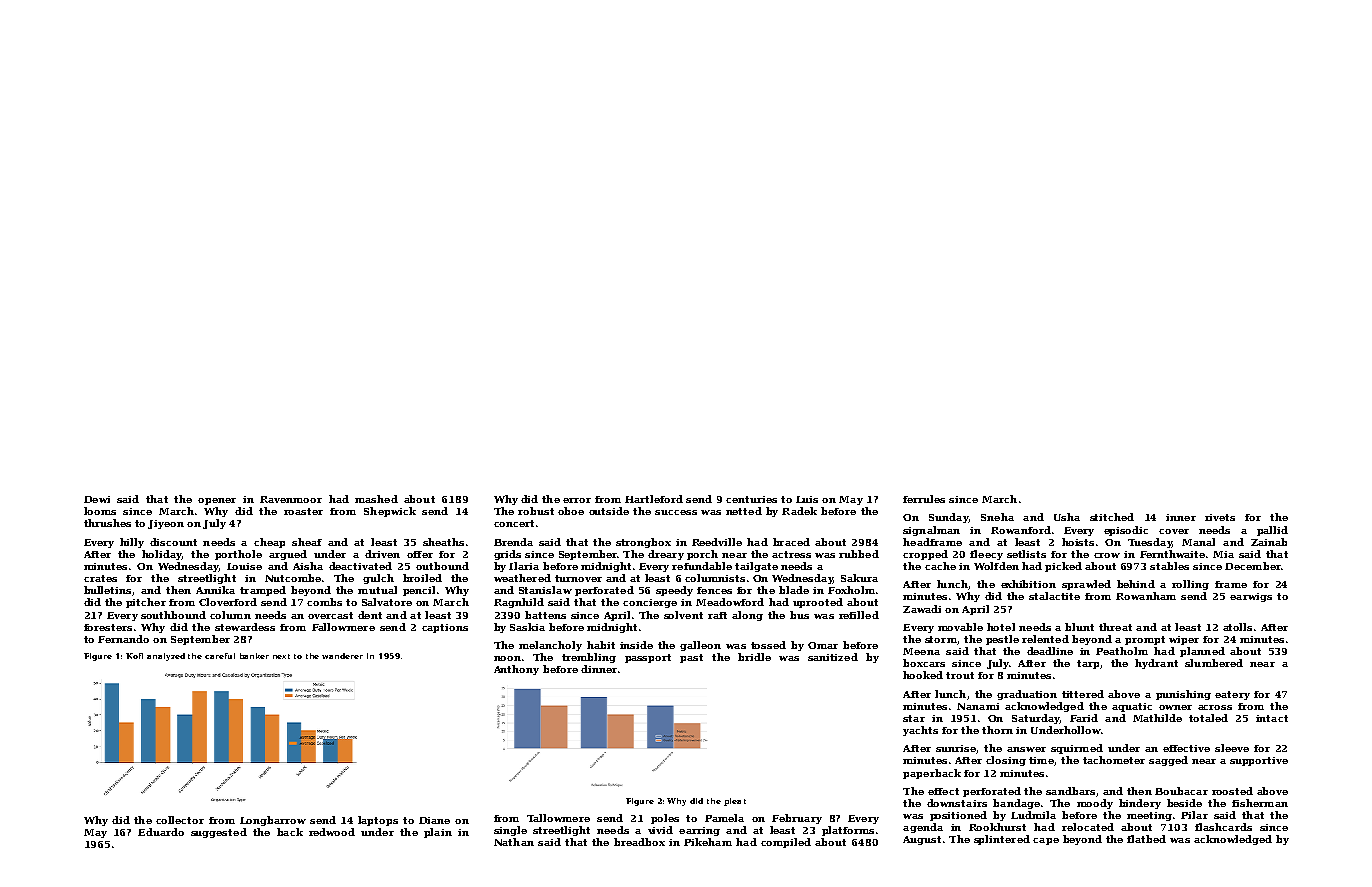 This image has width=1372, height=887. What do you see at coordinates (920, 731) in the image?
I see `yachts` at bounding box center [920, 731].
